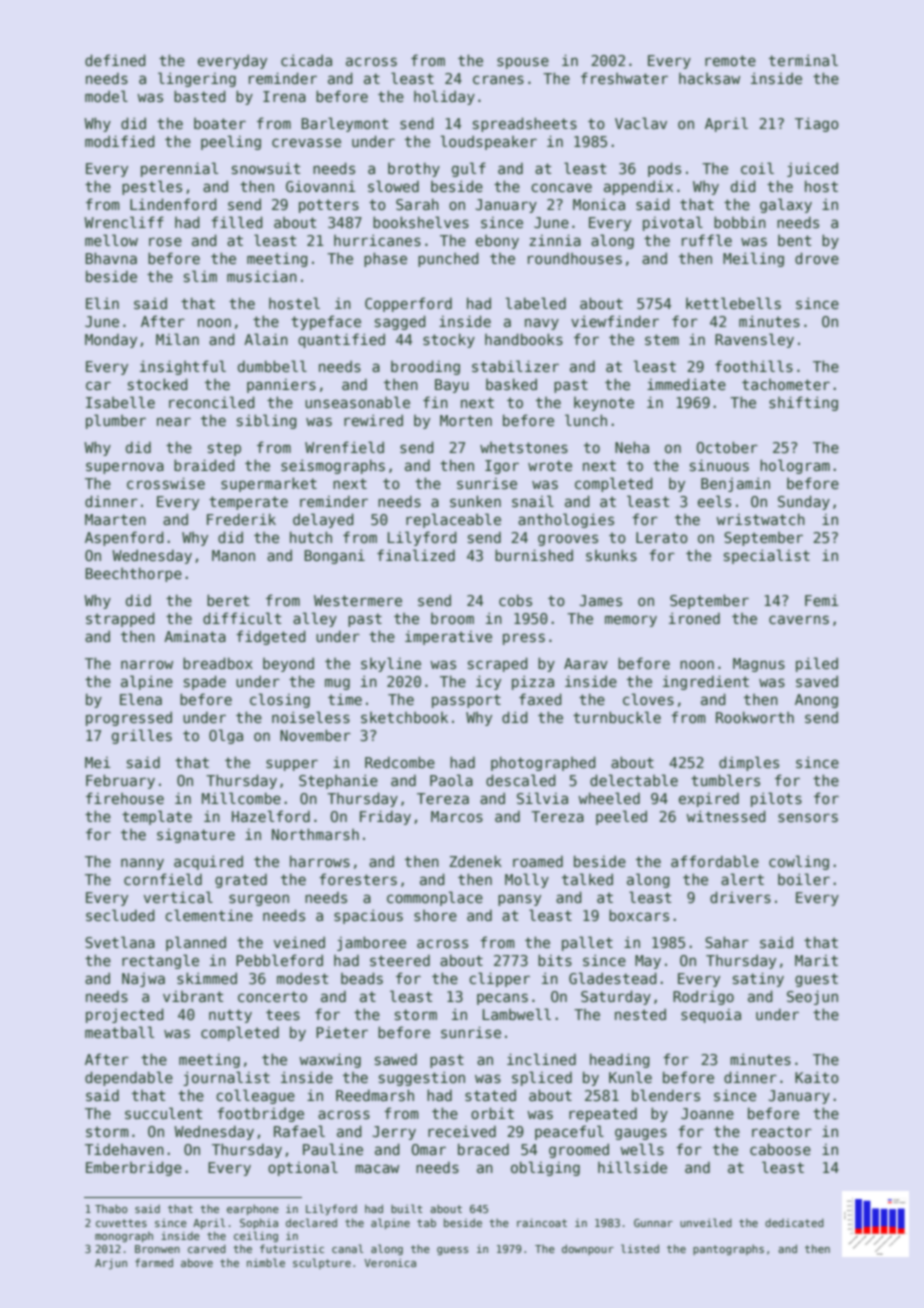 The image size is (924, 1308). I want to click on finalized, so click(416, 555).
